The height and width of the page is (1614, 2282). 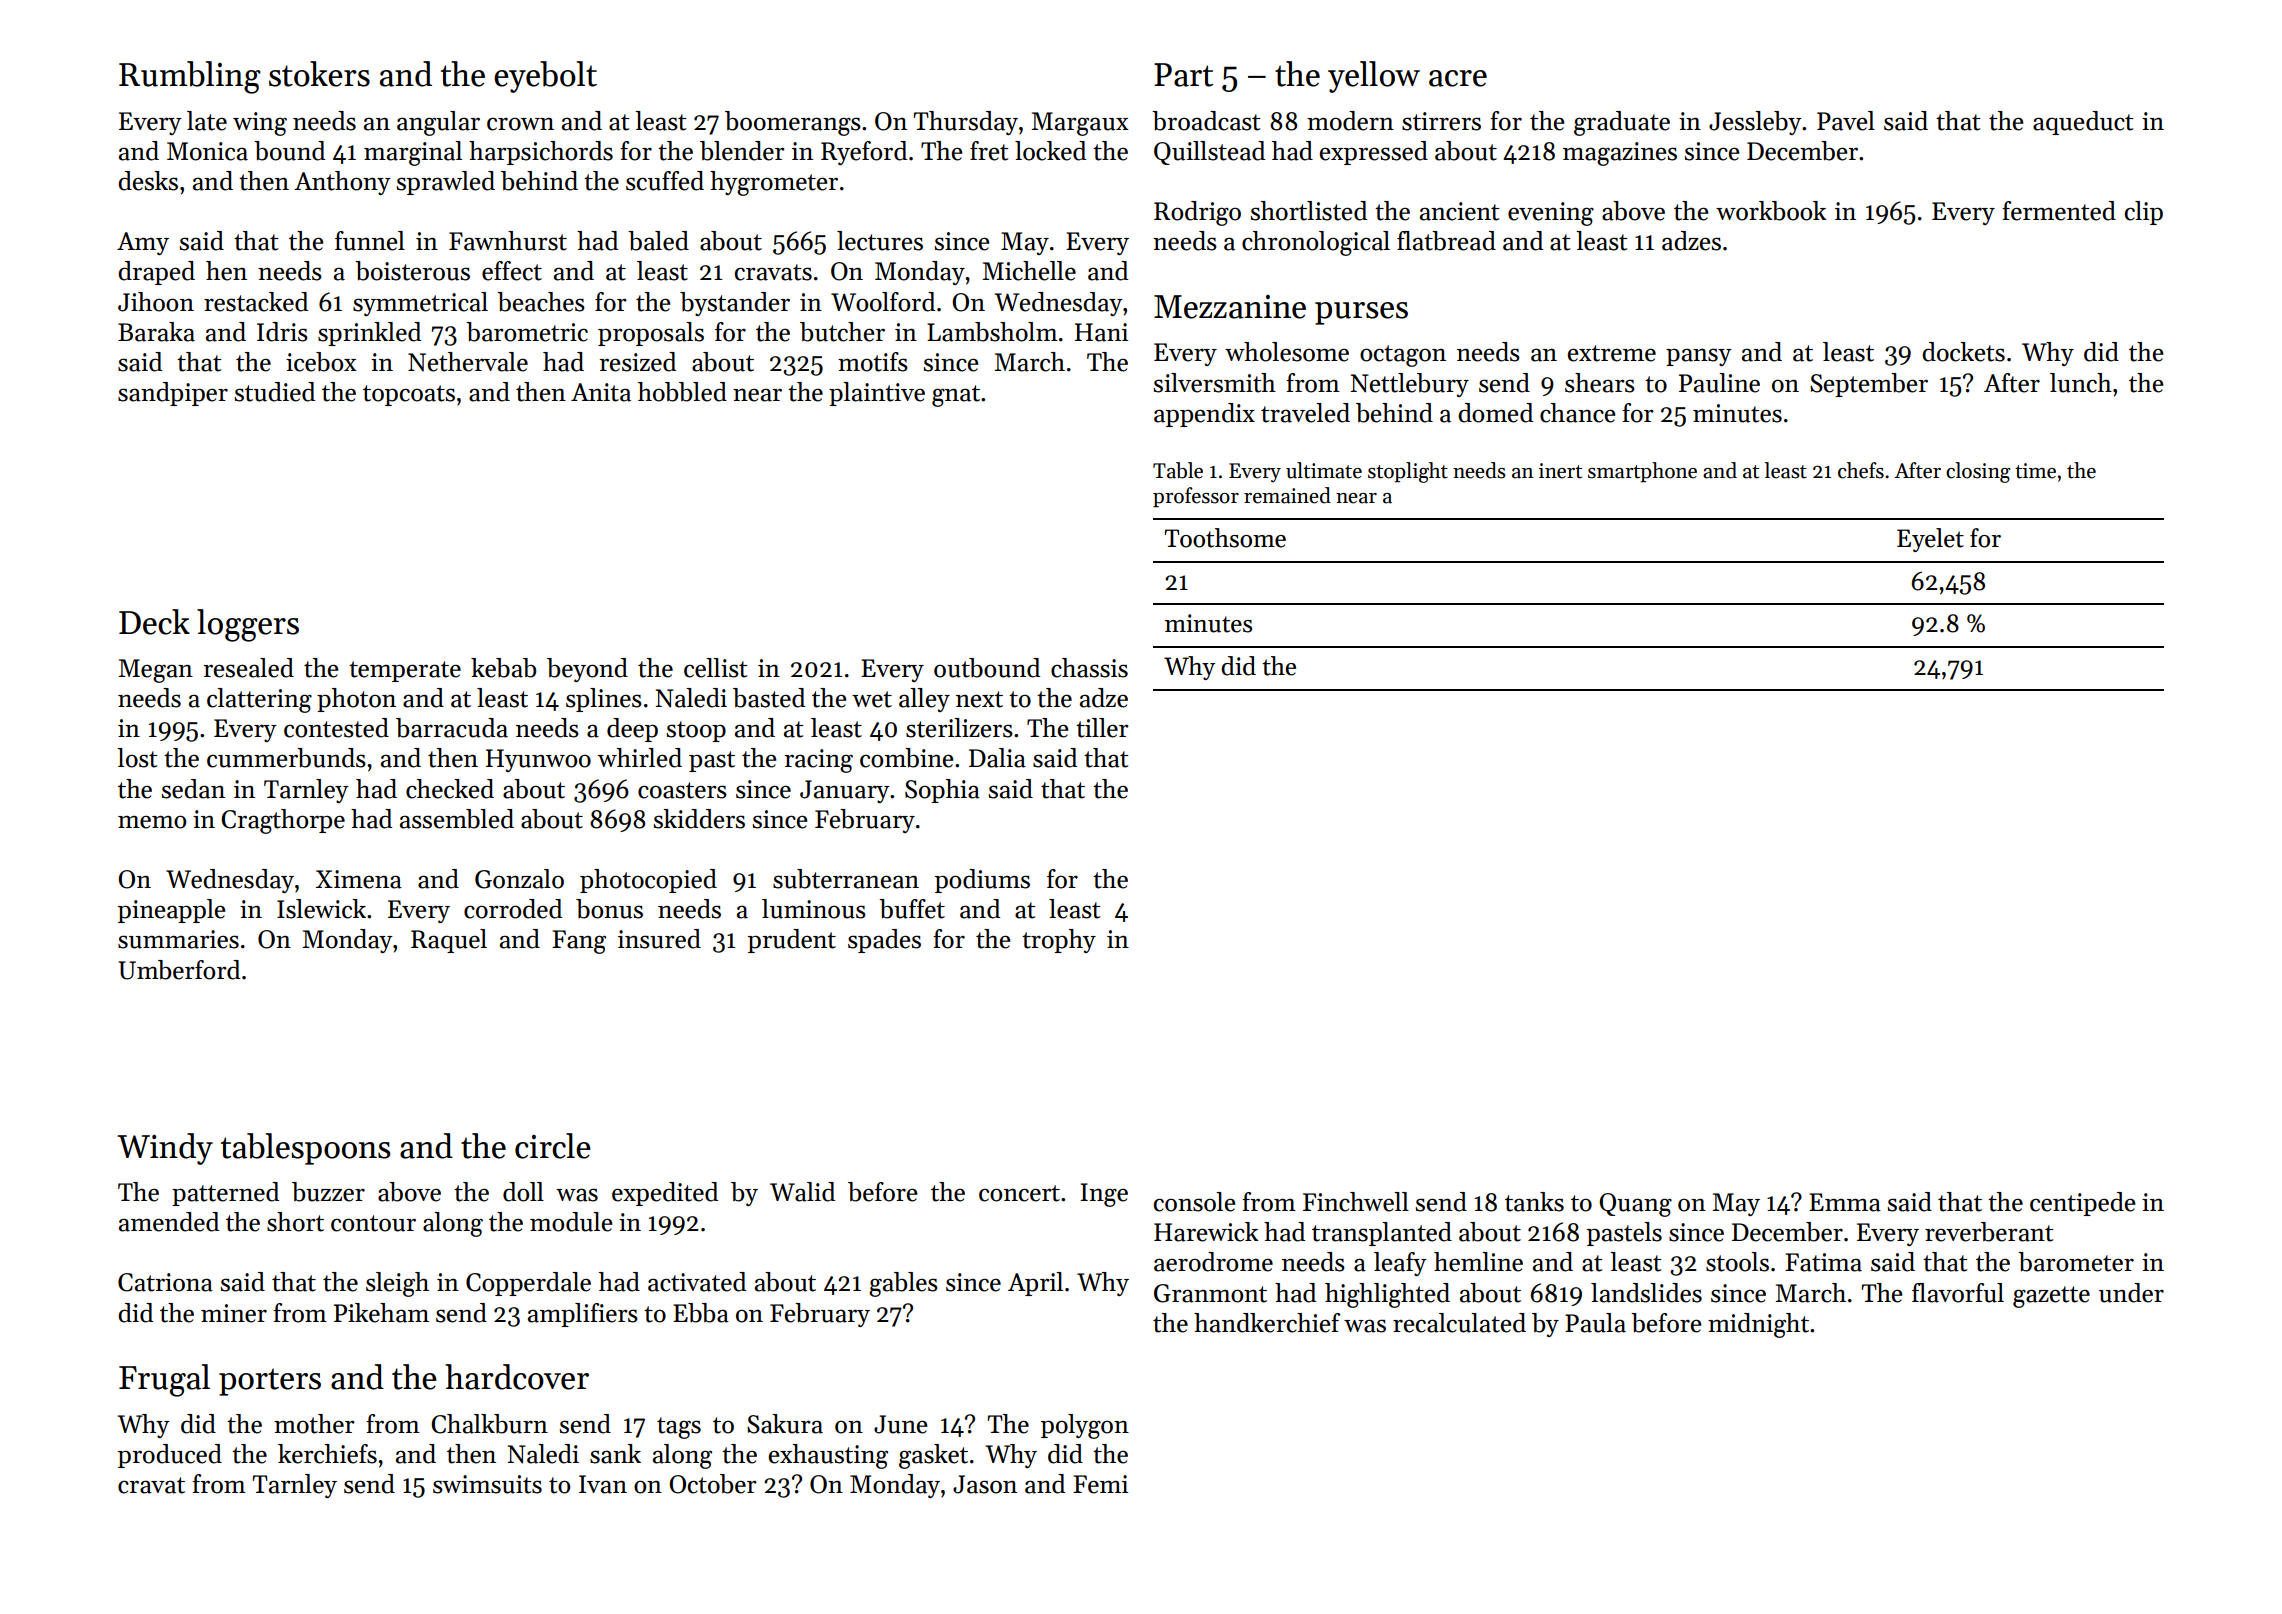 I want to click on lectures, so click(x=880, y=241).
